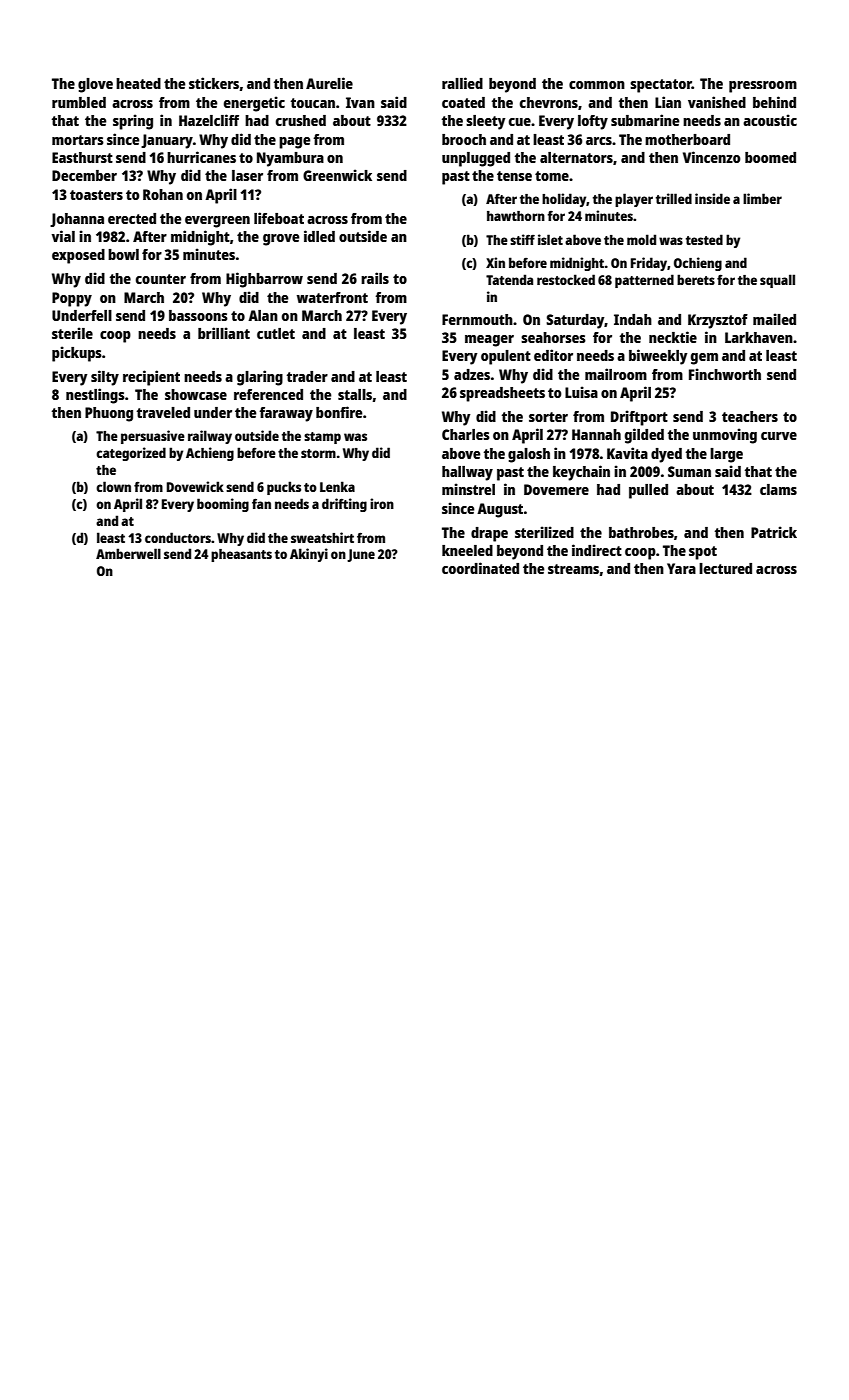 The height and width of the screenshot is (1400, 849). Describe the element at coordinates (361, 555) in the screenshot. I see `June` at that location.
